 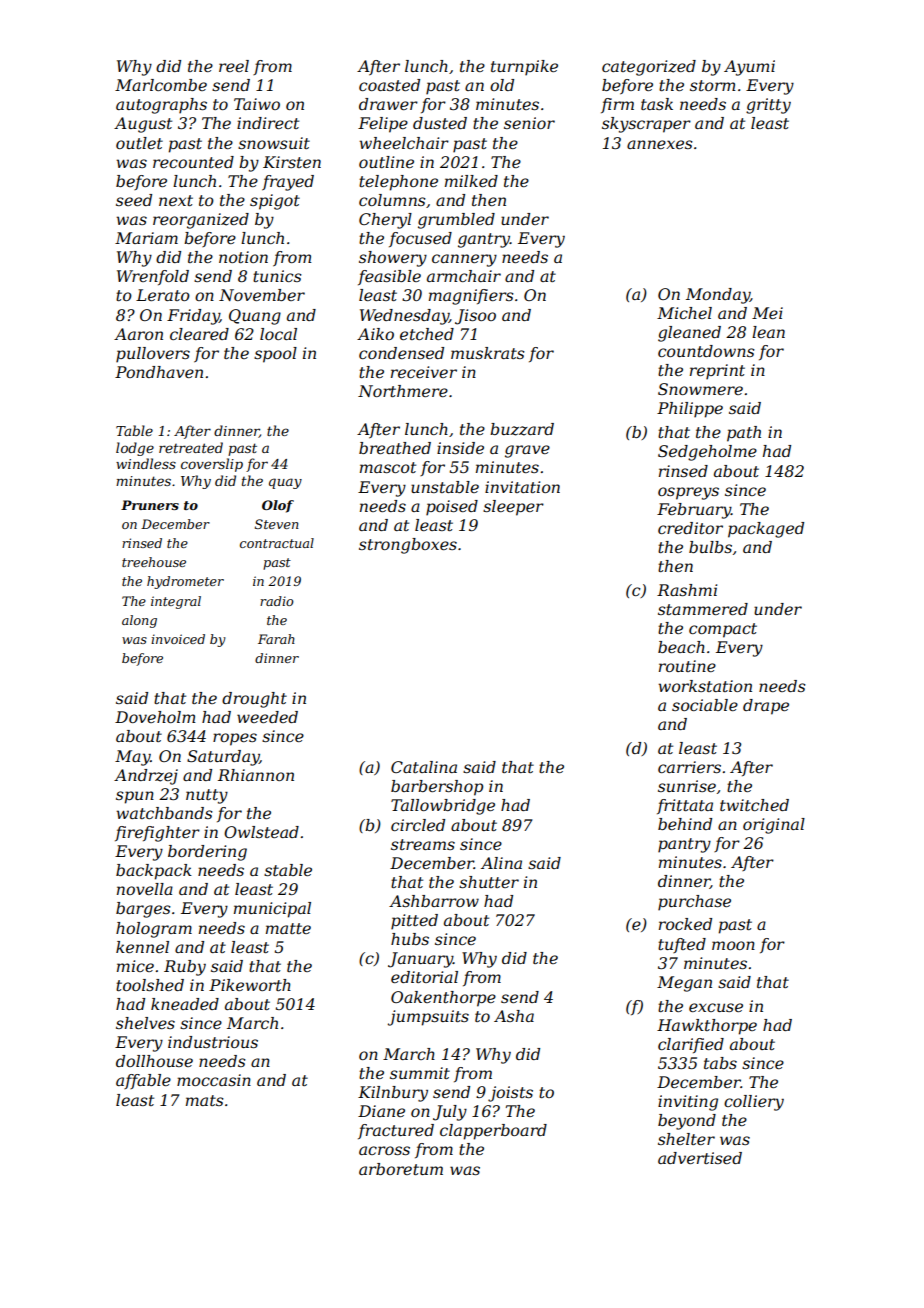 I want to click on hubs, so click(x=410, y=939).
